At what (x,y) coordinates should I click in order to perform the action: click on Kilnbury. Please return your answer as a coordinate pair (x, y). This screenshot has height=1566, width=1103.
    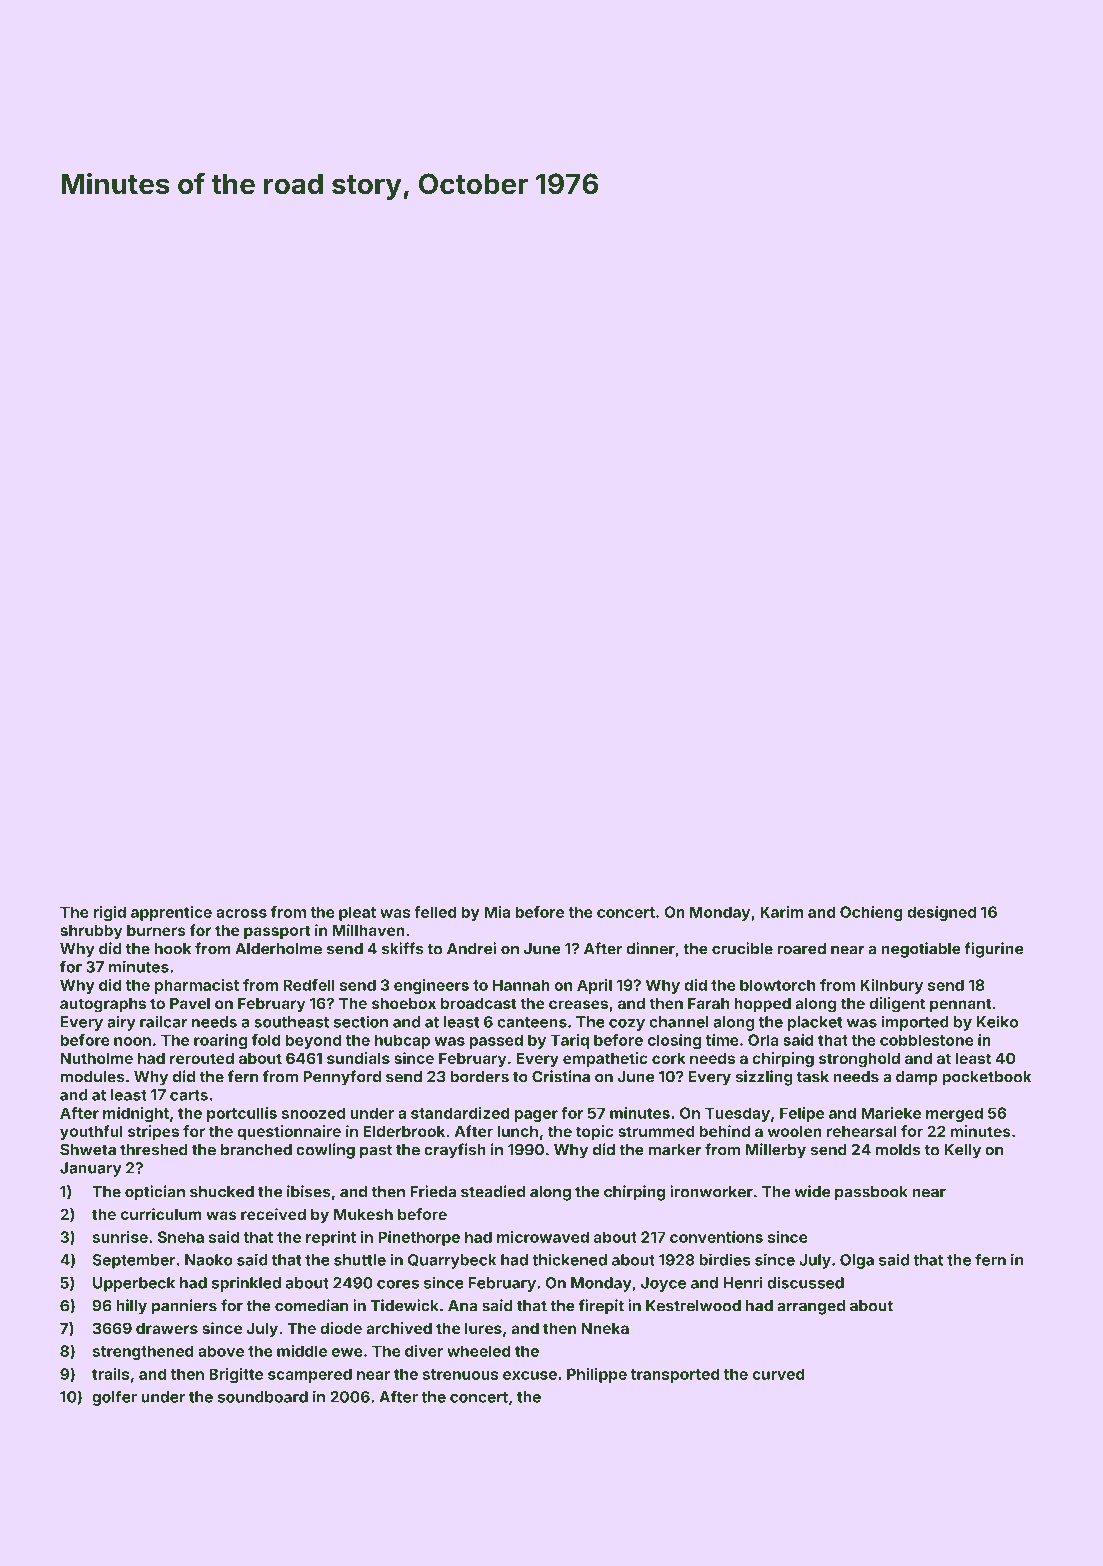
    Looking at the image, I should click on (891, 986).
